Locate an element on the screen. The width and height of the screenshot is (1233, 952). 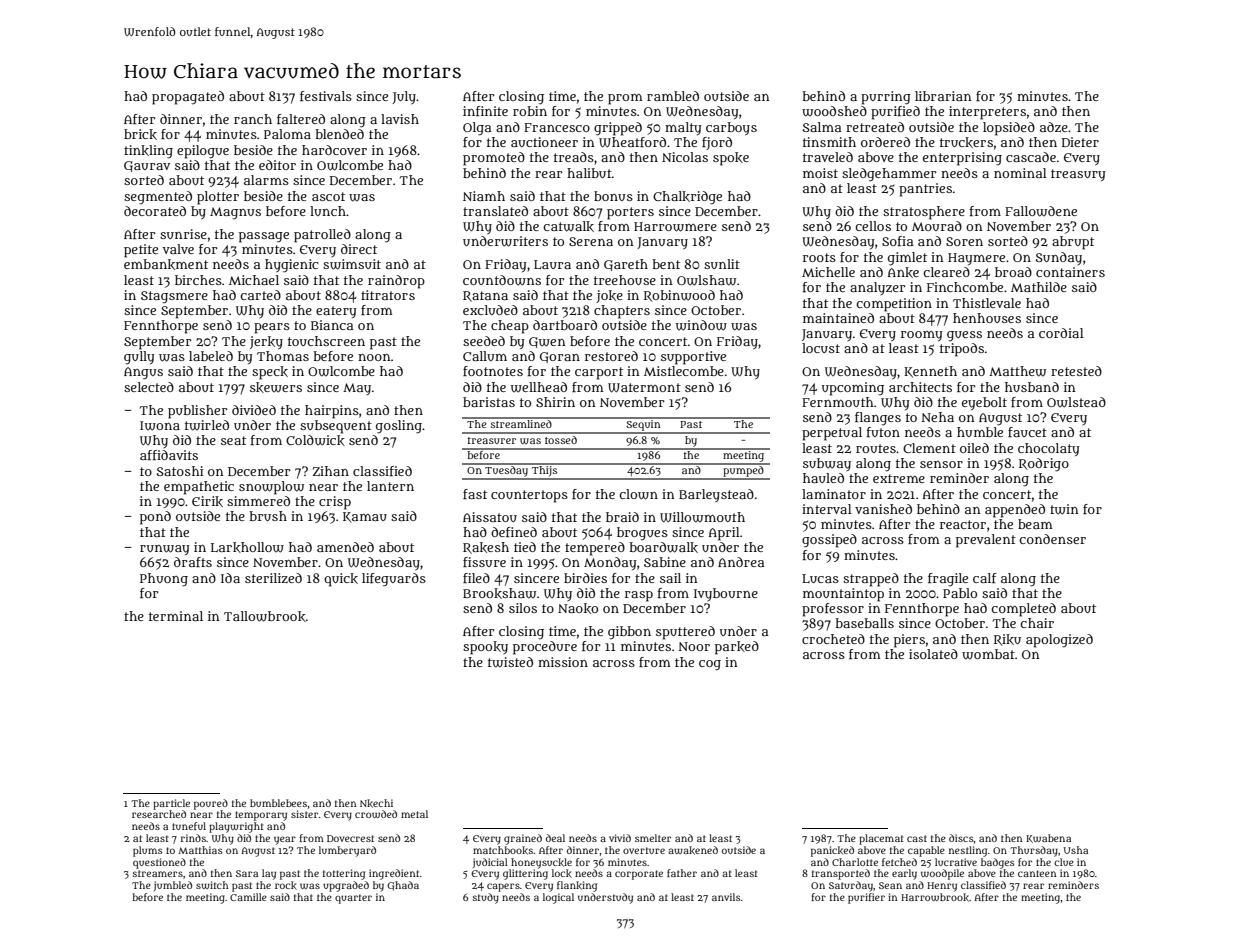
Noor is located at coordinates (694, 646).
